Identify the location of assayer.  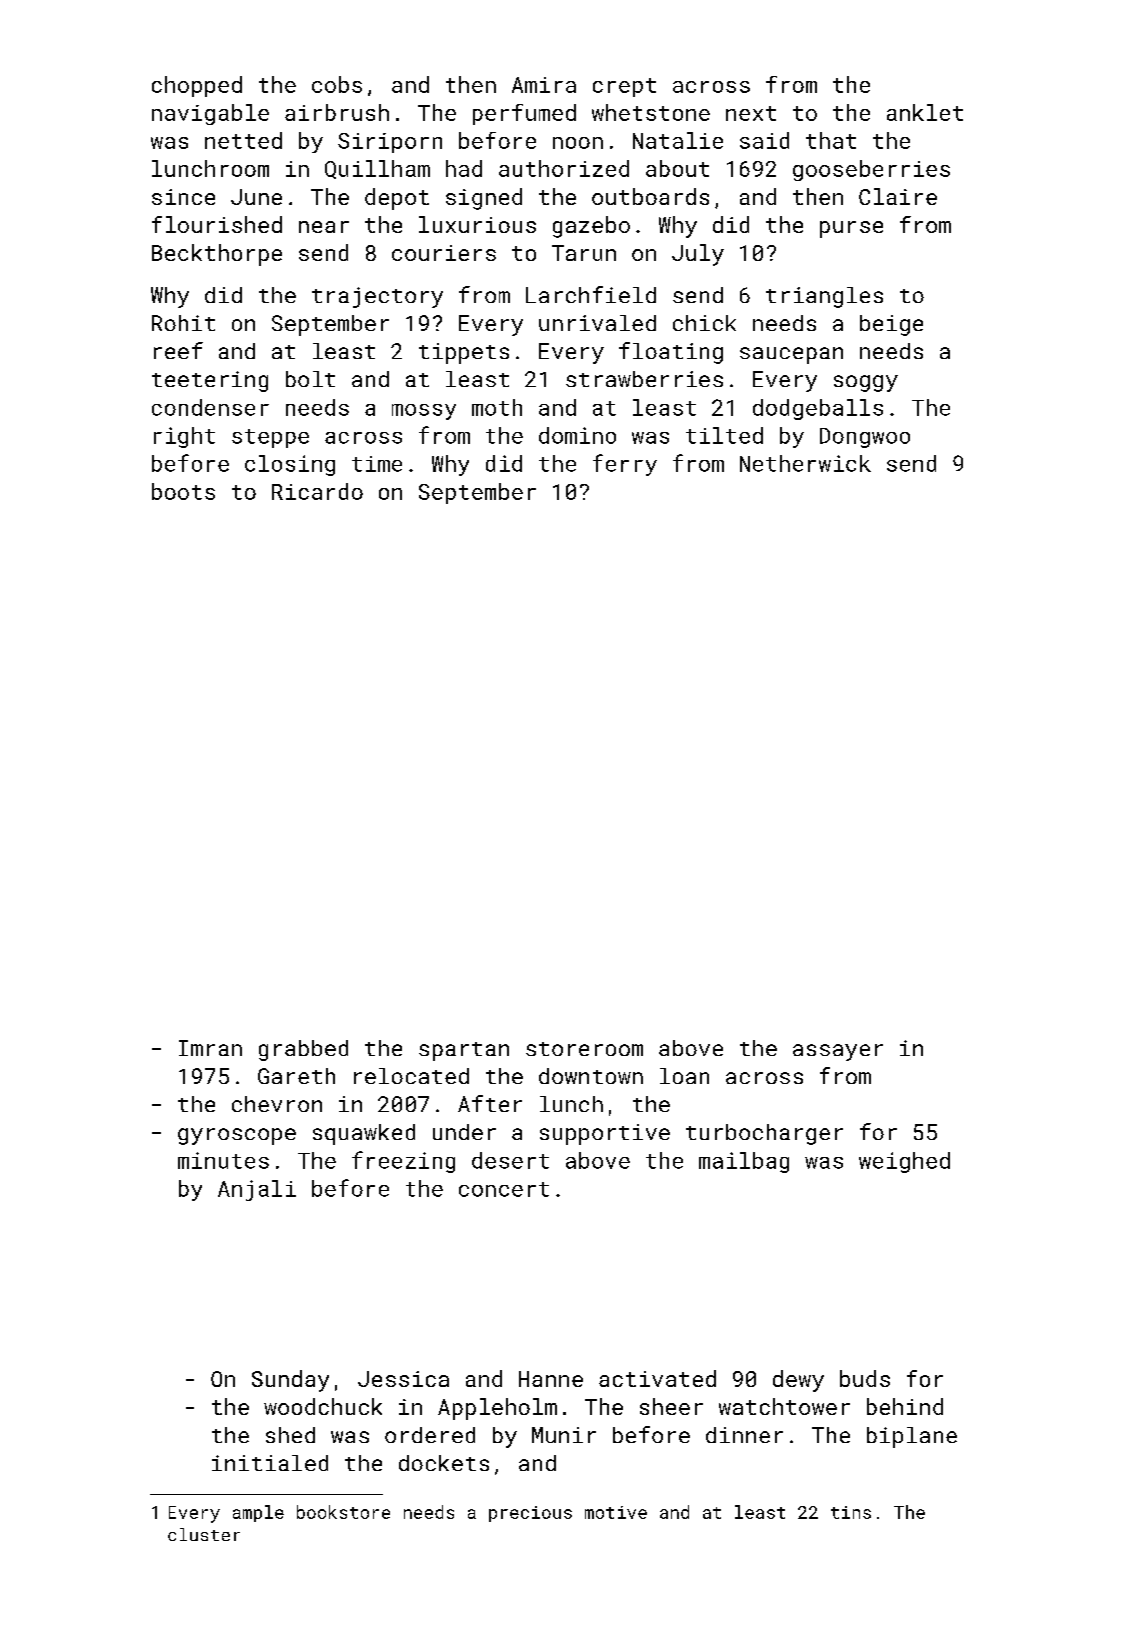
(838, 1052).
